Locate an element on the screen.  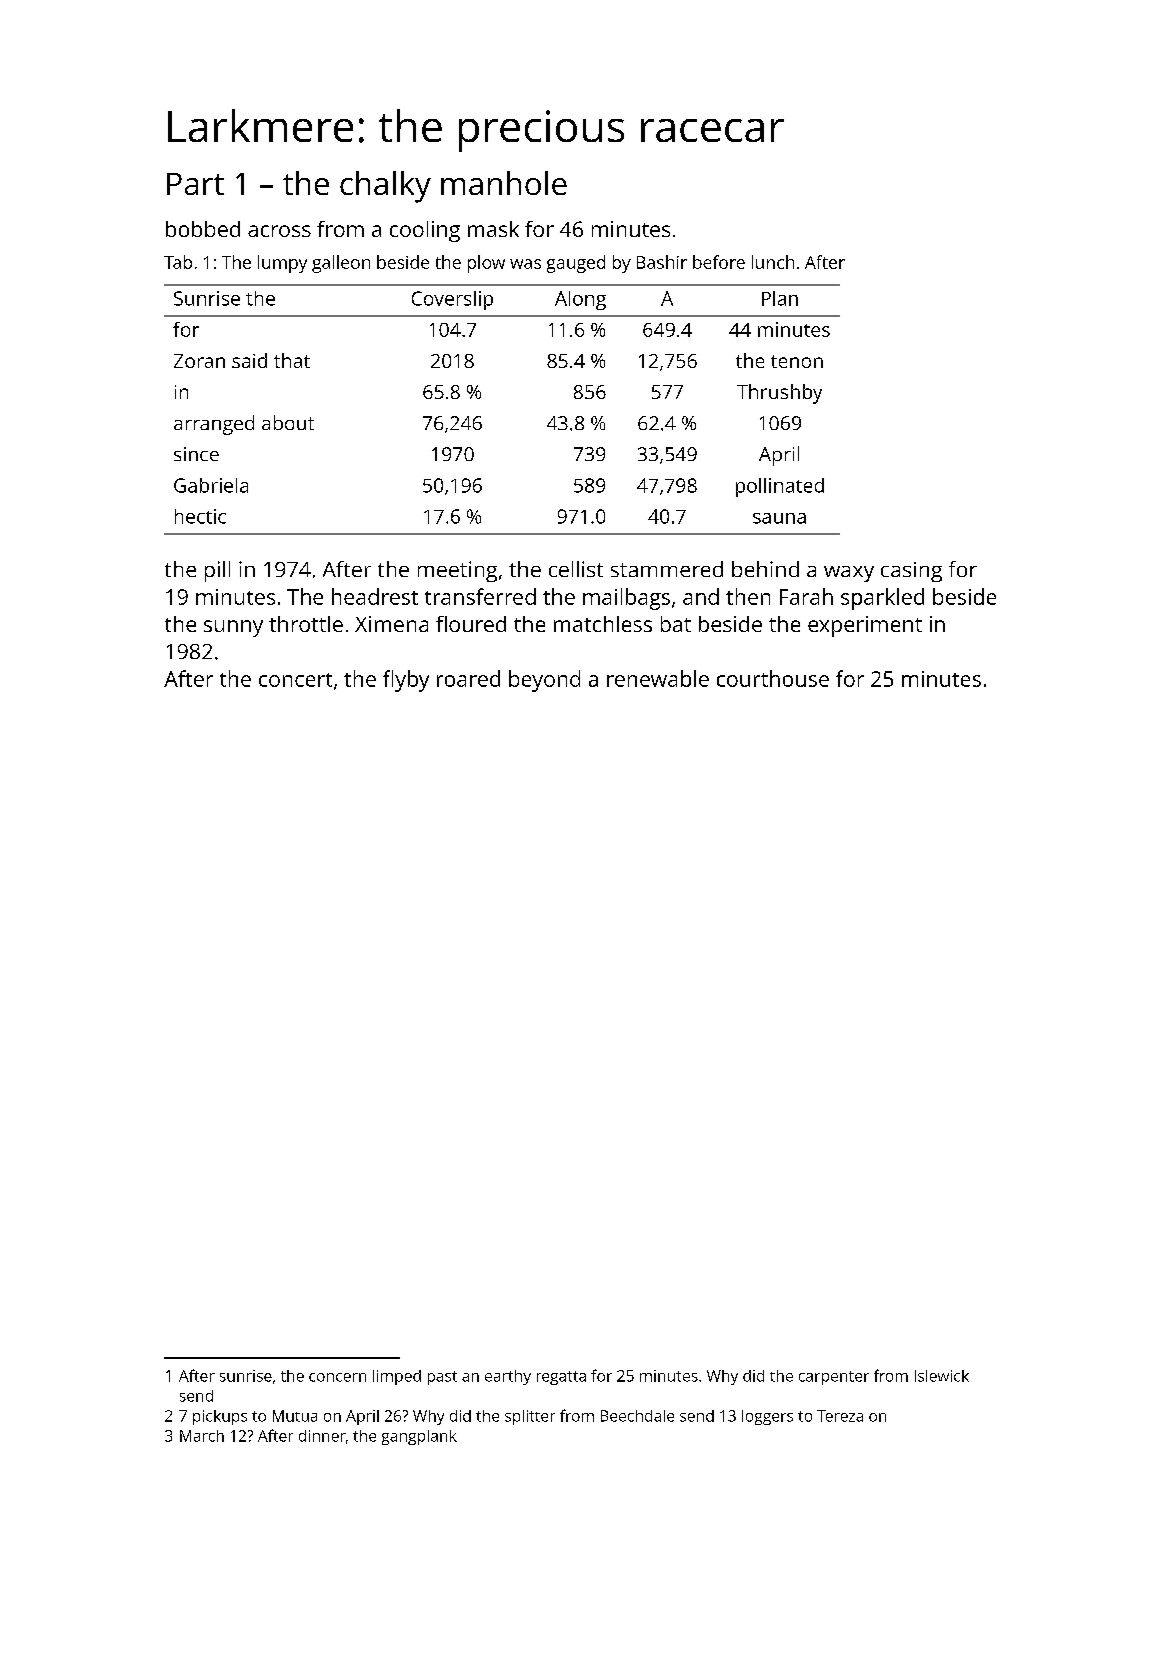
flyby is located at coordinates (406, 681).
